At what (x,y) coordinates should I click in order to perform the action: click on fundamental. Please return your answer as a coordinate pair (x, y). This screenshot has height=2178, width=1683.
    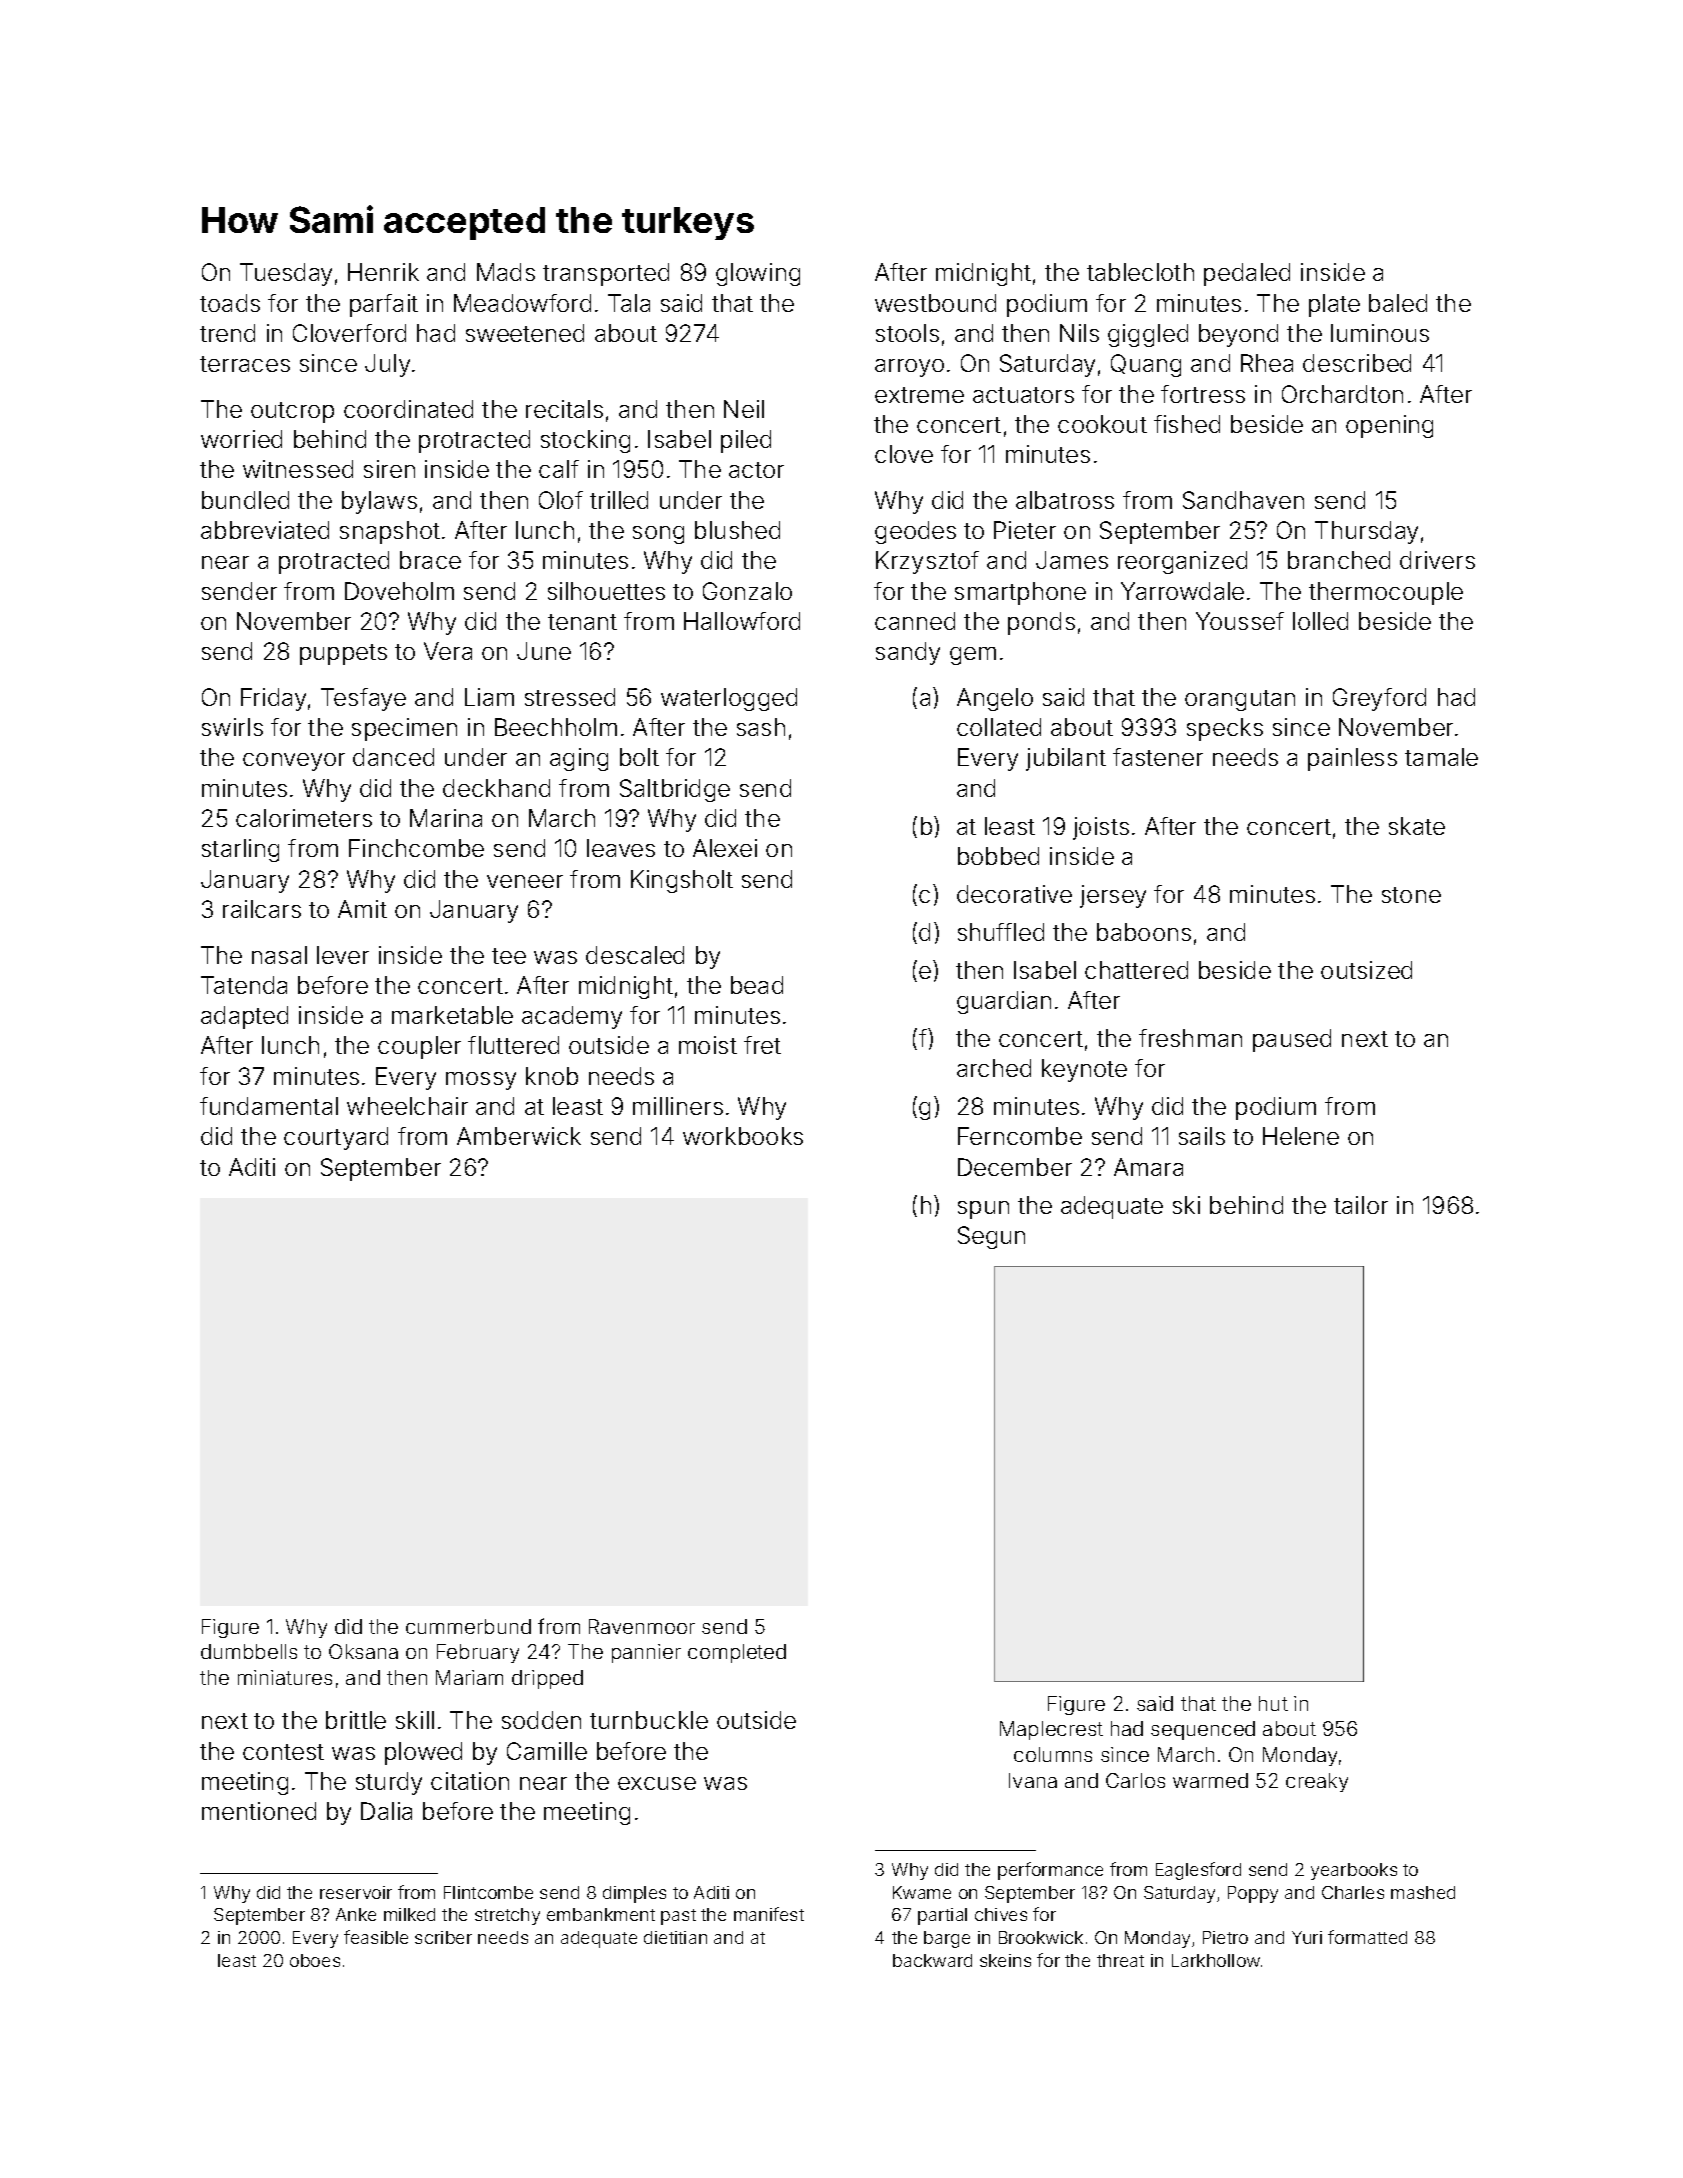
    Looking at the image, I should click on (269, 1106).
